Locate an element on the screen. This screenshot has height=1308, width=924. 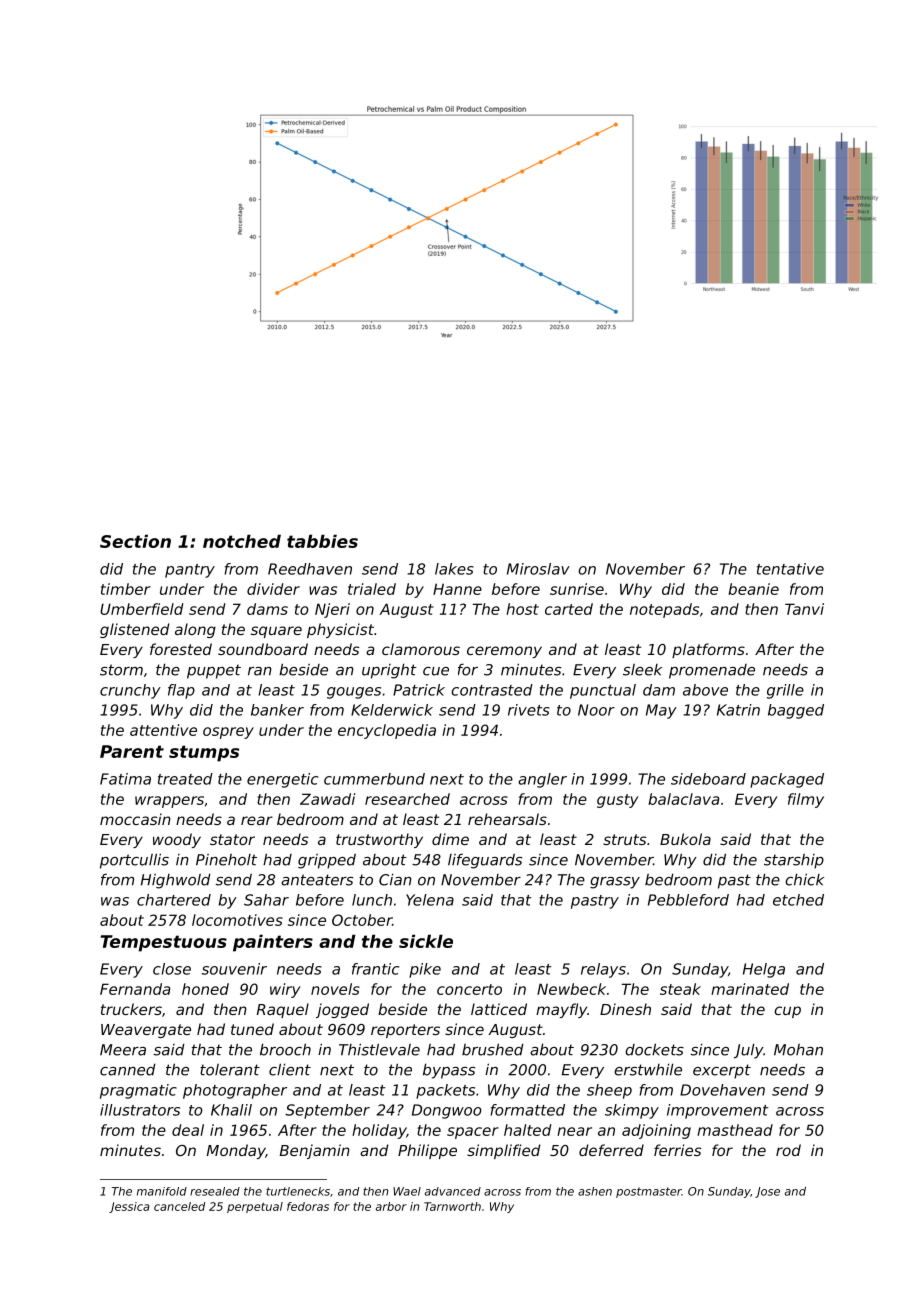
bagged is located at coordinates (796, 711).
